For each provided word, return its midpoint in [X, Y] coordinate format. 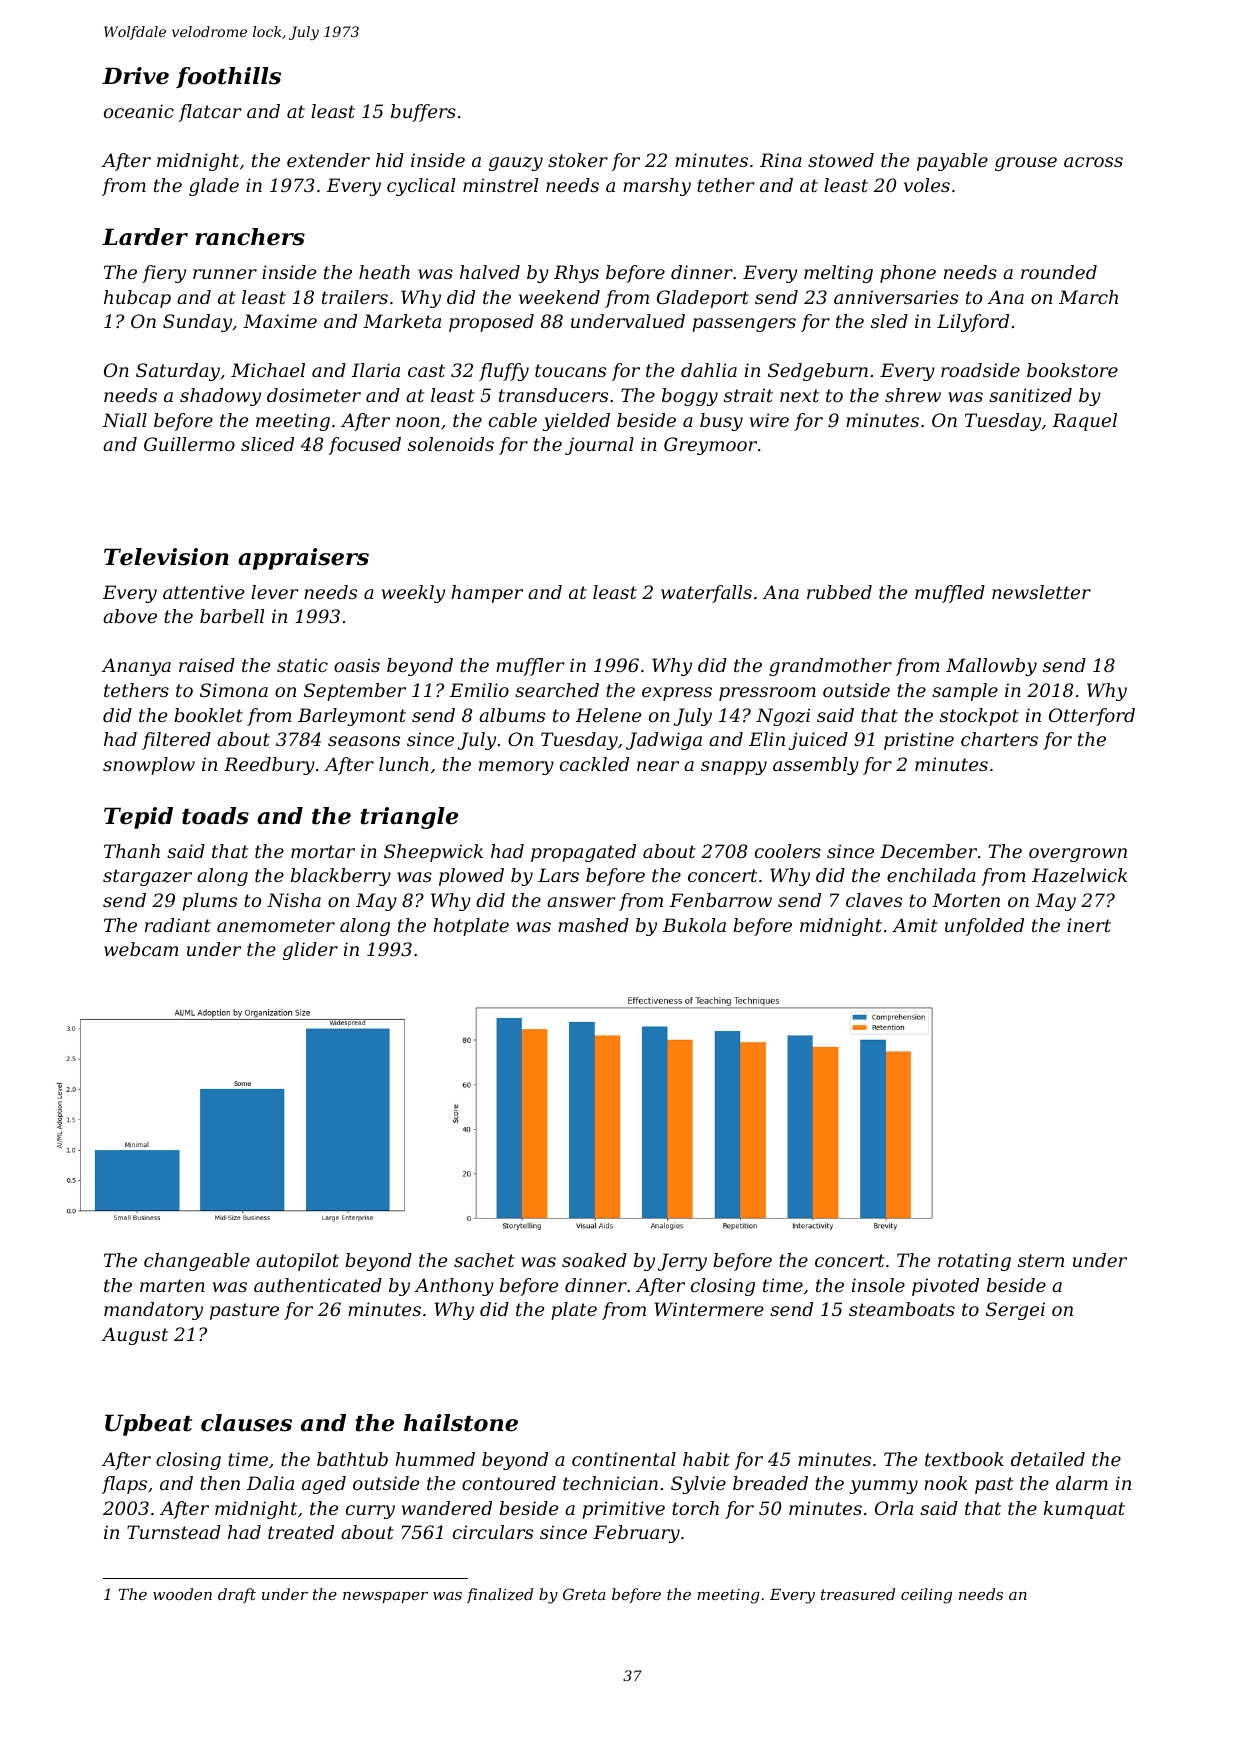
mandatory [153, 1311]
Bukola [694, 925]
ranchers [250, 237]
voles [927, 185]
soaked [594, 1260]
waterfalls [706, 594]
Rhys [576, 274]
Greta [584, 1594]
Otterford [1092, 717]
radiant [178, 925]
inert [1089, 925]
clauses [246, 1423]
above [130, 616]
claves [874, 900]
